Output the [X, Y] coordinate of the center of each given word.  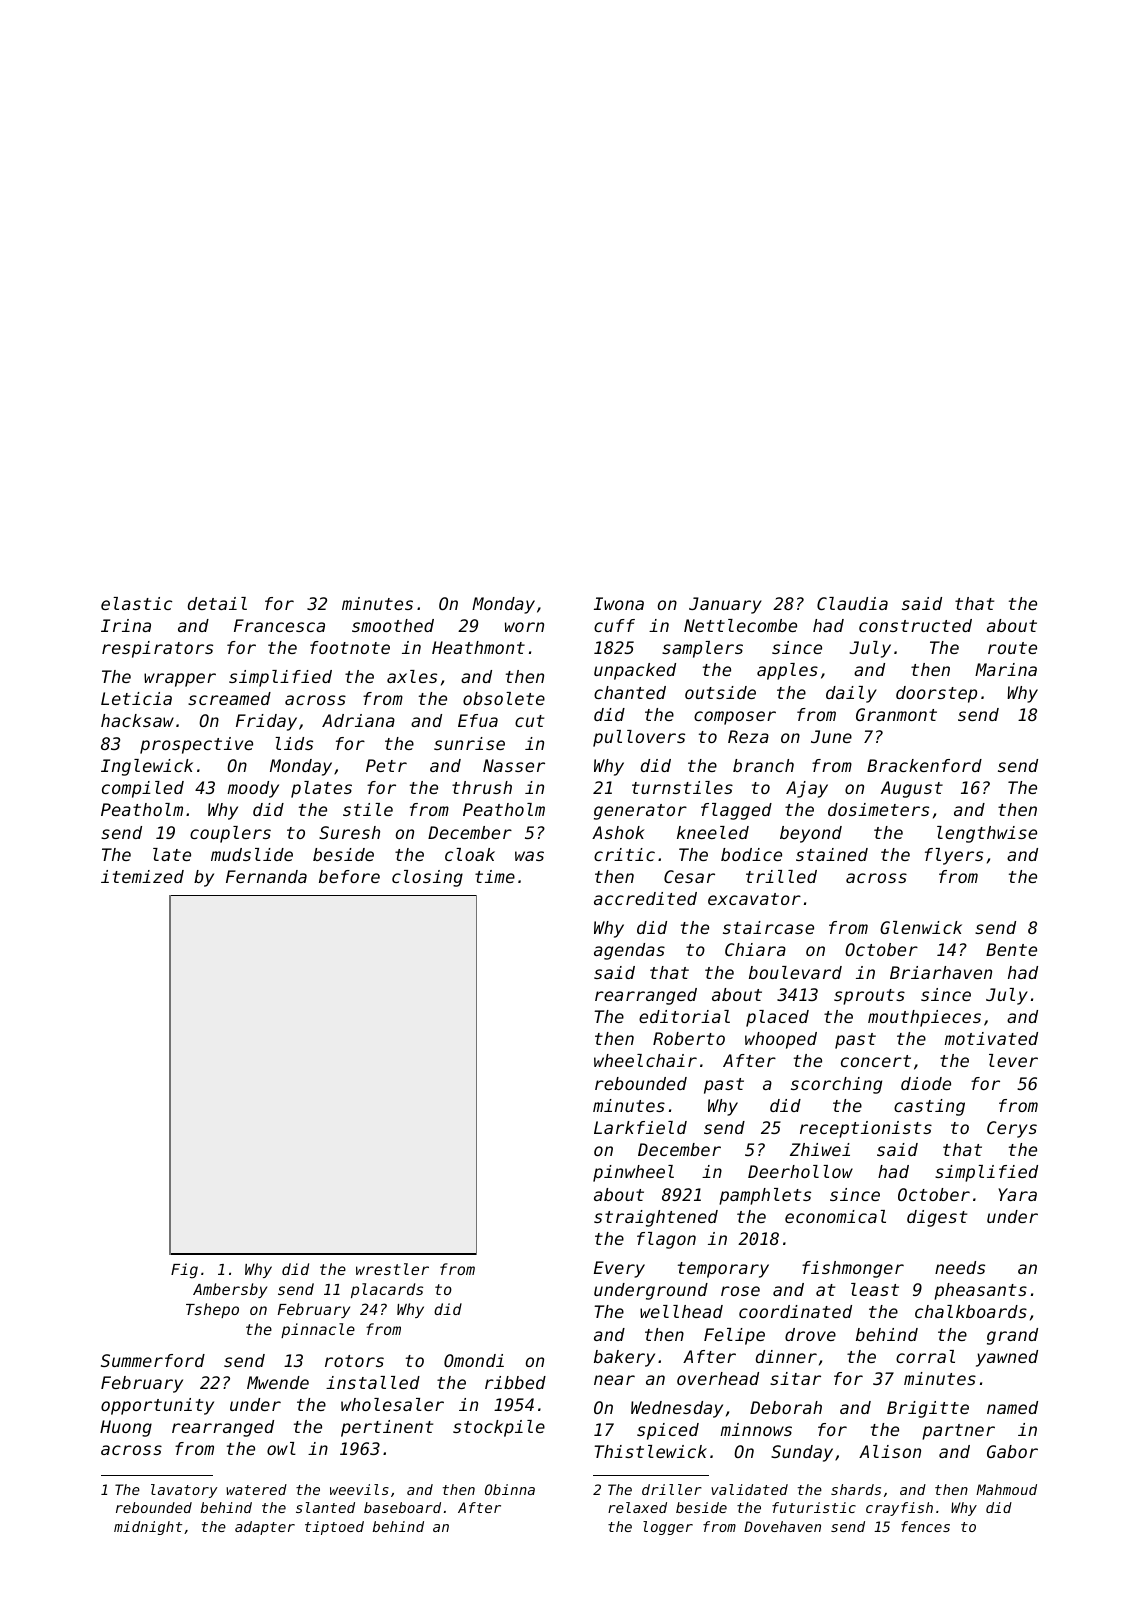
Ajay [807, 789]
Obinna [510, 1489]
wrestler [392, 1269]
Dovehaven [782, 1526]
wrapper [180, 680]
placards [387, 1290]
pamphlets [765, 1196]
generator [640, 812]
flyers [954, 856]
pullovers [639, 738]
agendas [629, 951]
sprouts [869, 997]
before [349, 876]
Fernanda [266, 876]
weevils [359, 1489]
